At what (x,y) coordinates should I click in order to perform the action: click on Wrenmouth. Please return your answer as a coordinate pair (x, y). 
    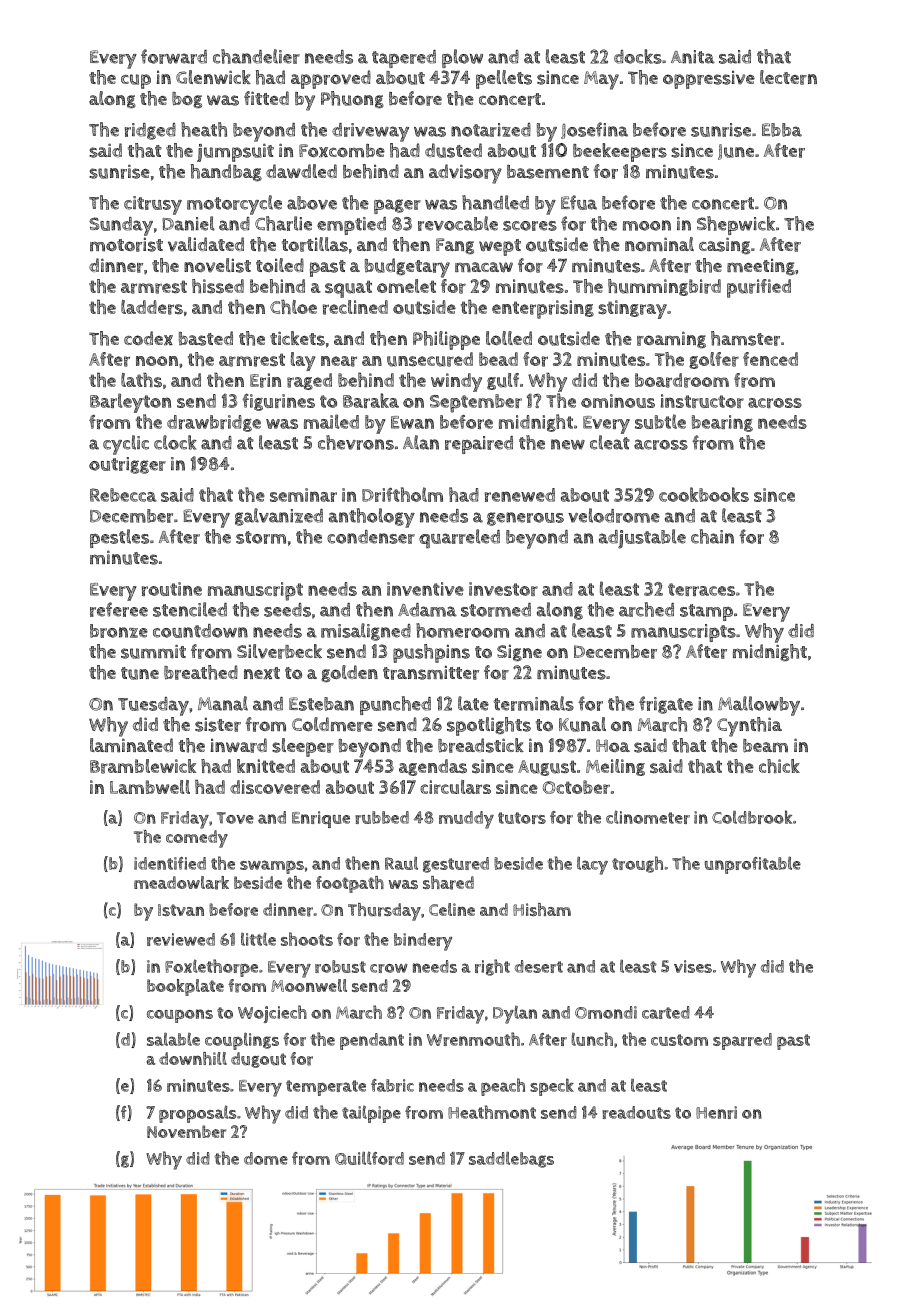
    Looking at the image, I should click on (473, 1039).
